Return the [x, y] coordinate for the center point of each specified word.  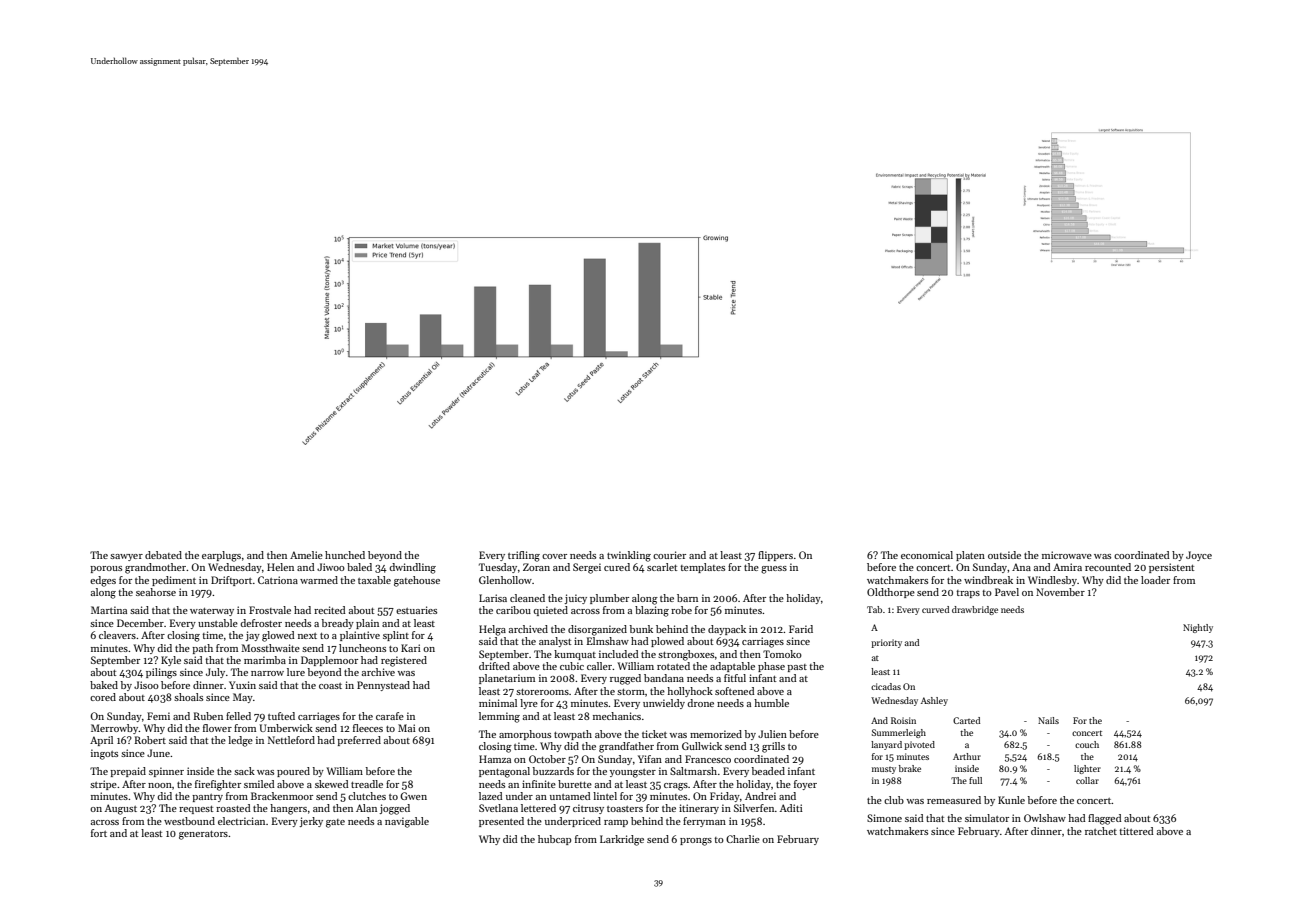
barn [687, 598]
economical [927, 555]
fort [99, 833]
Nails [1048, 720]
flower [217, 728]
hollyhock [690, 692]
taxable [374, 580]
